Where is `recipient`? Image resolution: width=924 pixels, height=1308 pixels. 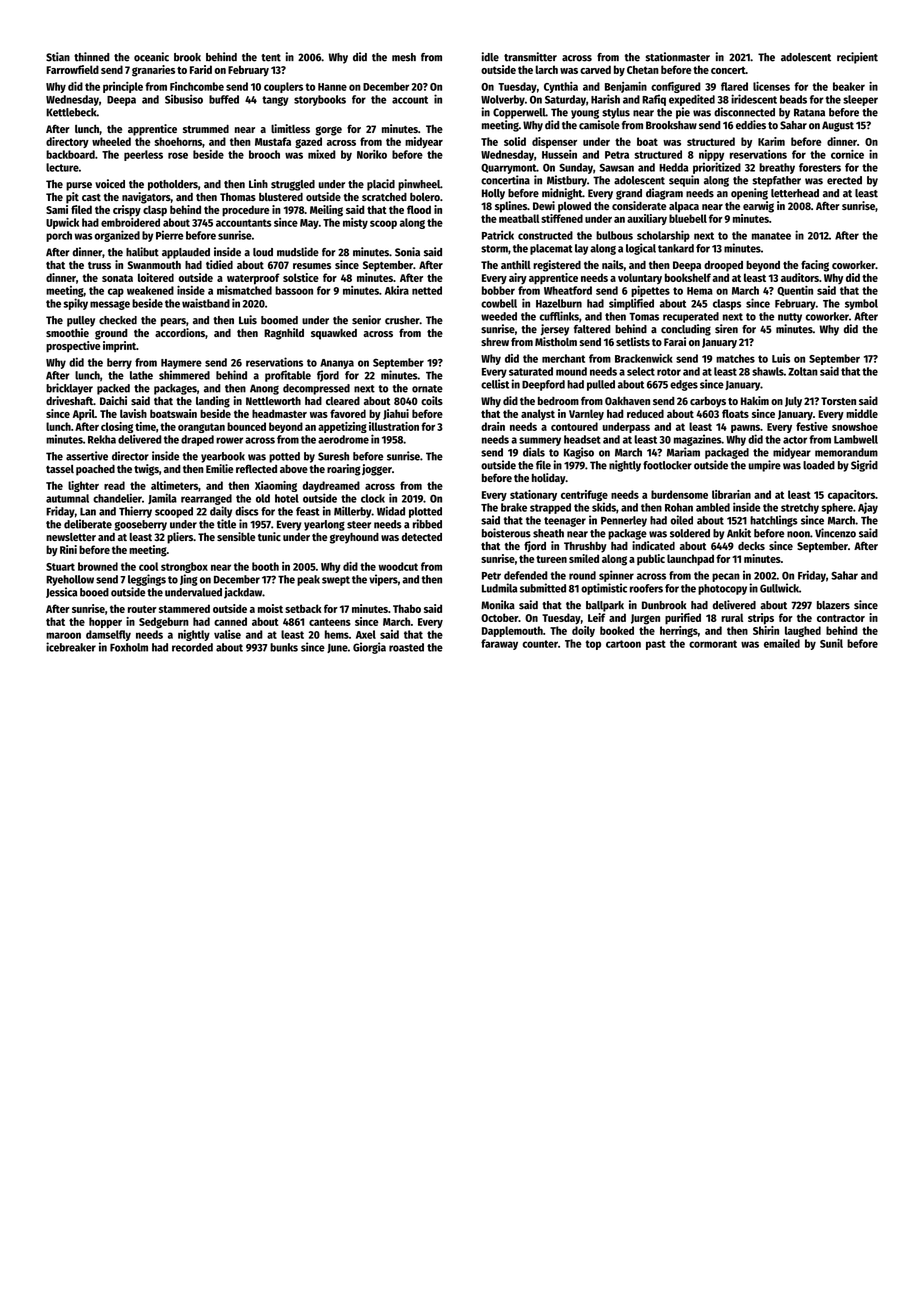 recipient is located at coordinates (857, 58).
